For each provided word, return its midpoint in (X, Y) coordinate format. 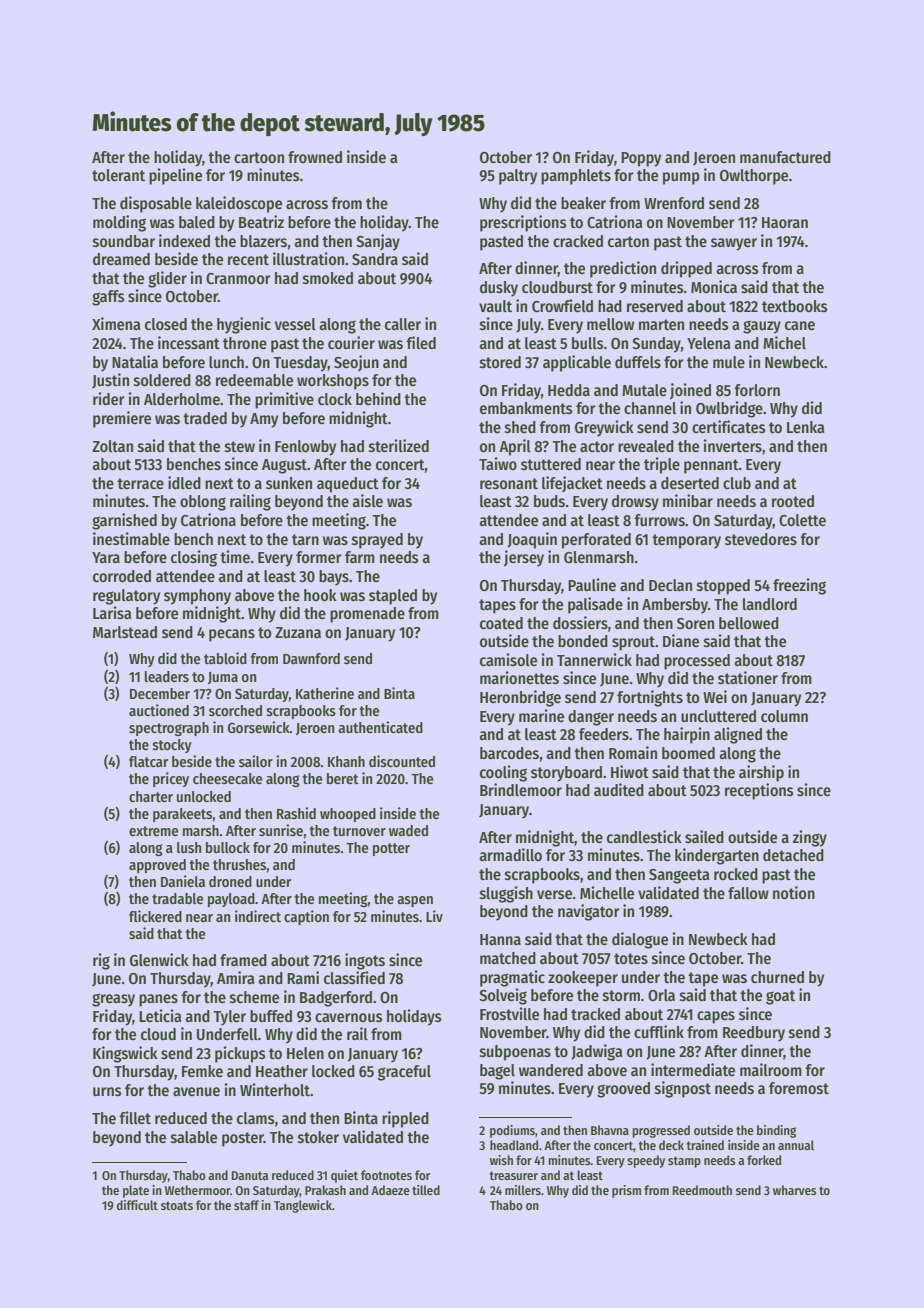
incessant (189, 343)
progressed (661, 1131)
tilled (426, 1190)
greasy (113, 1000)
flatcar (148, 761)
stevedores (761, 539)
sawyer (734, 244)
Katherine (325, 693)
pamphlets (576, 177)
